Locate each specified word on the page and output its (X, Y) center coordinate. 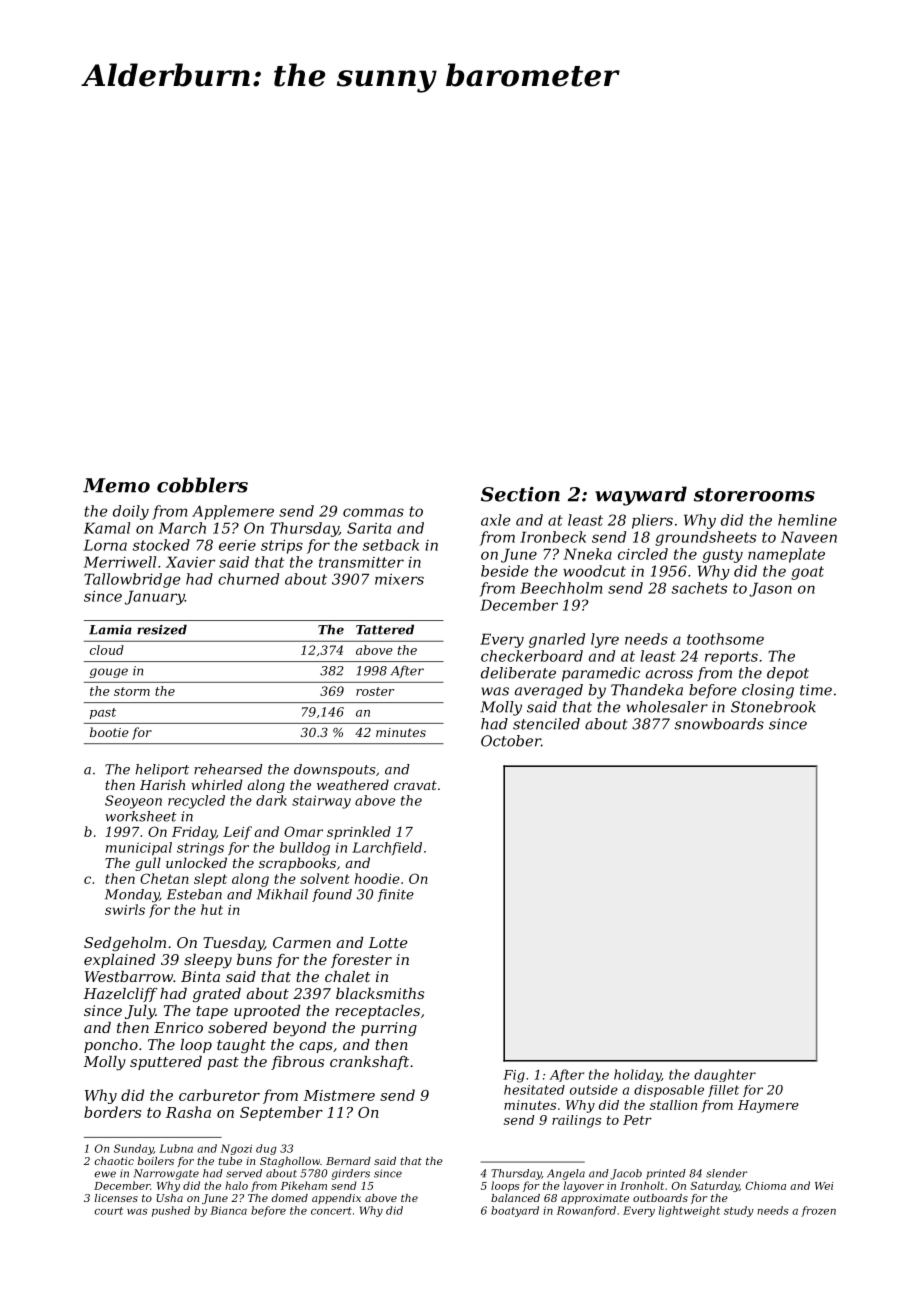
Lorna (105, 545)
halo (236, 1185)
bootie (109, 732)
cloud (107, 650)
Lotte (388, 942)
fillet (723, 1091)
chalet (348, 976)
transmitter (361, 562)
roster (375, 691)
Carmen (302, 942)
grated (217, 995)
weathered (353, 784)
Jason (770, 589)
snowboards (719, 724)
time (816, 690)
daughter (725, 1075)
